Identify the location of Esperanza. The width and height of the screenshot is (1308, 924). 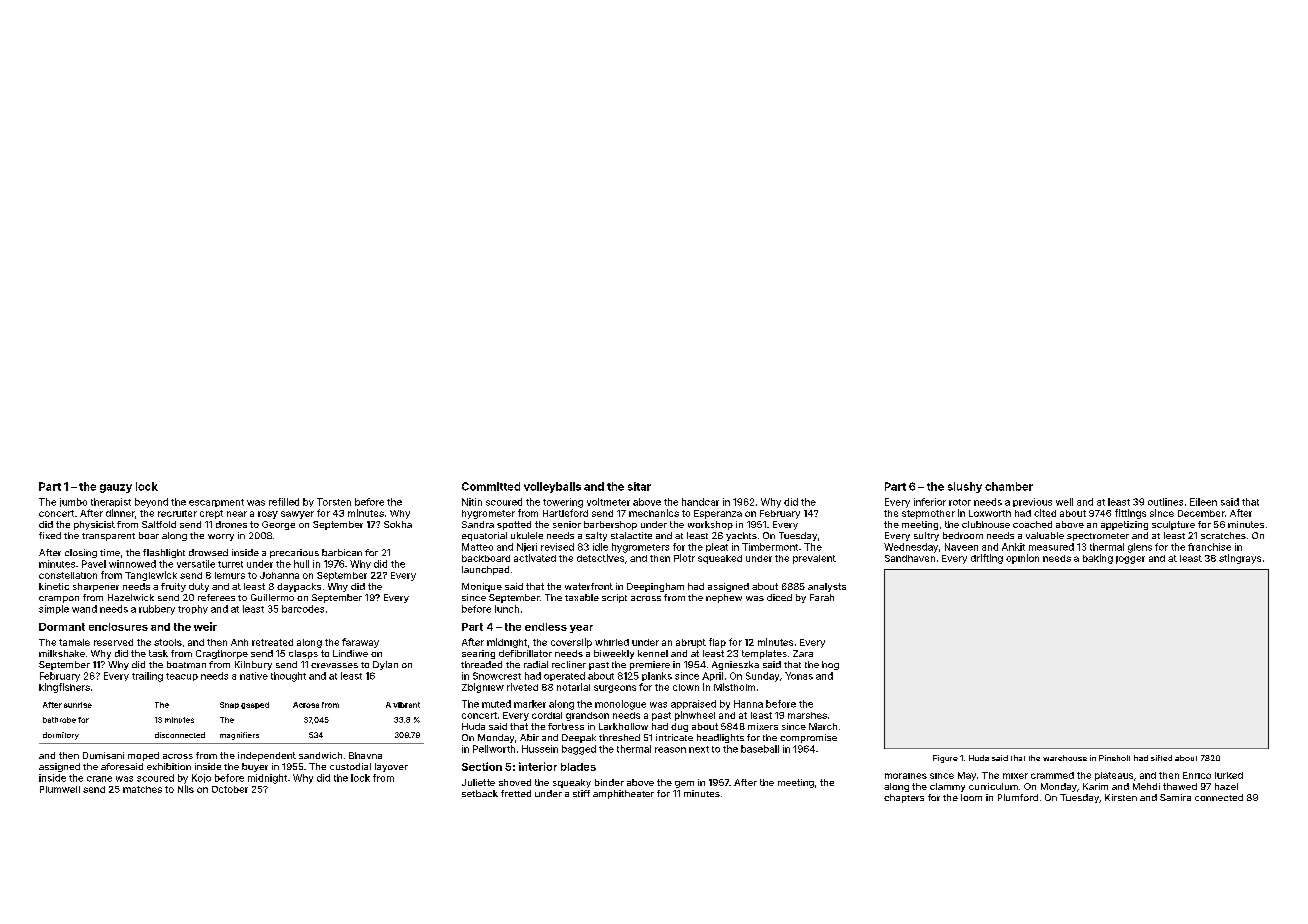
(718, 514).
